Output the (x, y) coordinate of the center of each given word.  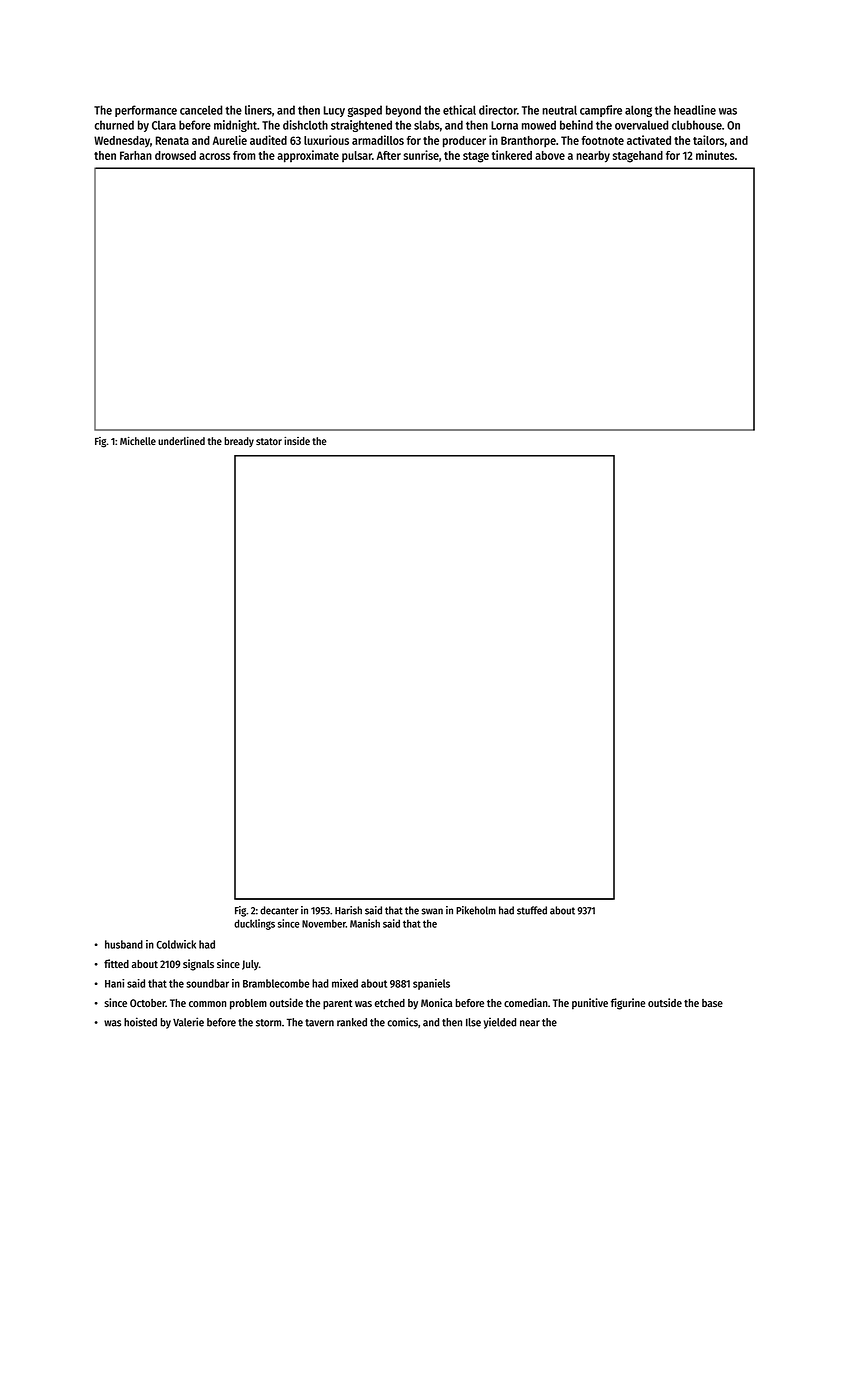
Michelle (138, 441)
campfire (601, 111)
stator (269, 441)
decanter (279, 910)
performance (146, 111)
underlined (181, 441)
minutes (715, 155)
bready (239, 442)
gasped (365, 111)
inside (297, 441)
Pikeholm (476, 910)
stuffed (532, 910)
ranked (352, 1022)
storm (268, 1023)
